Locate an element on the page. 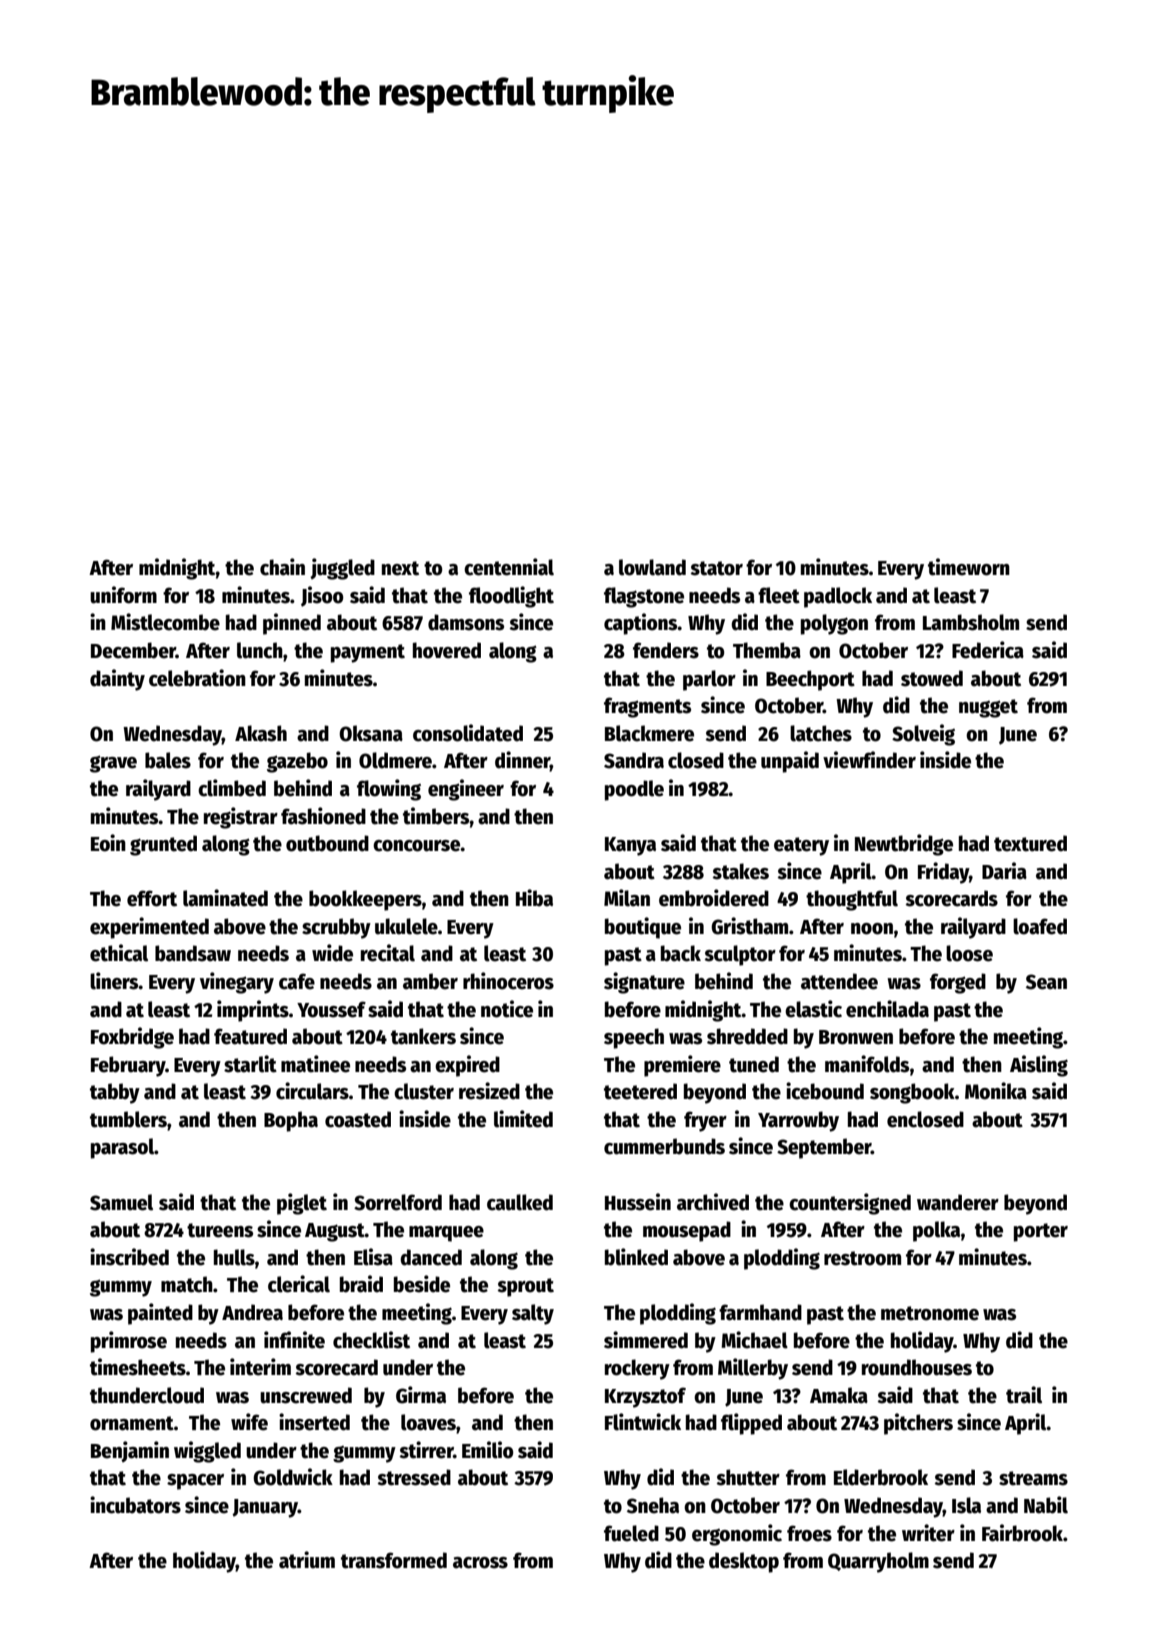 This page has width=1158, height=1638. caulked is located at coordinates (520, 1202).
